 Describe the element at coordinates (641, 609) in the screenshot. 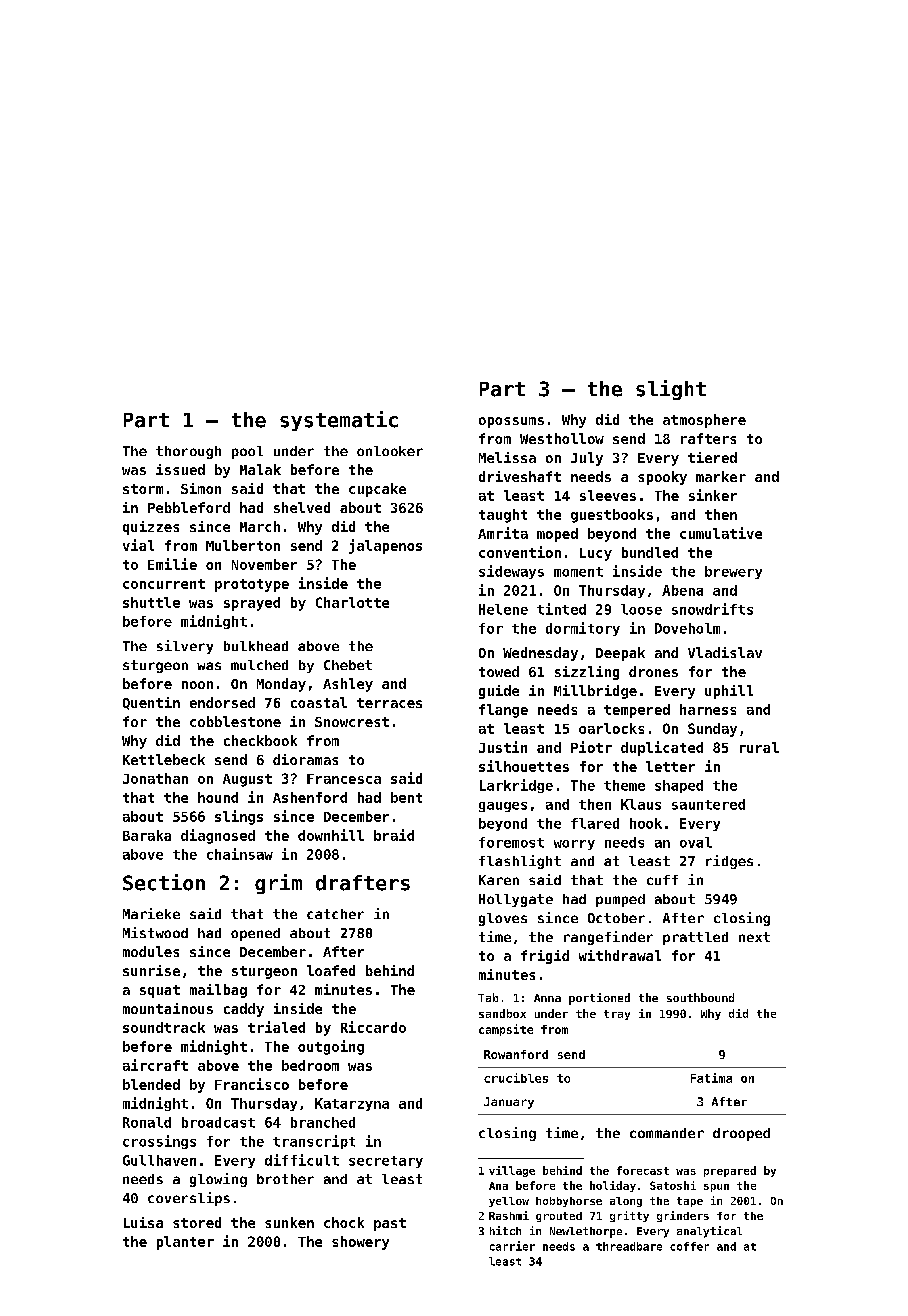

I see `loose` at that location.
